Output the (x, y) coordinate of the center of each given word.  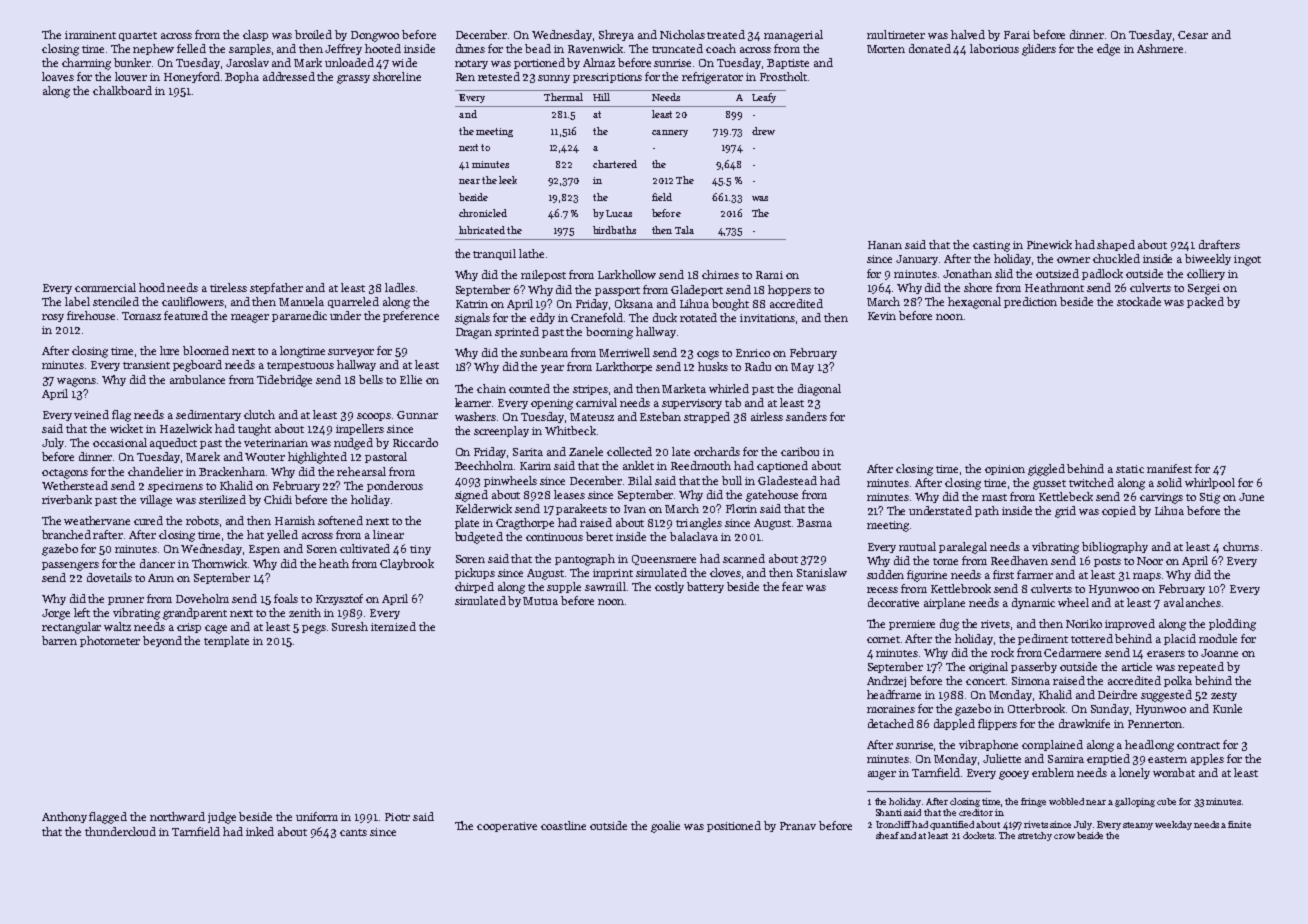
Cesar (1193, 35)
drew (763, 131)
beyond (162, 641)
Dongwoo (375, 36)
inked (260, 831)
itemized (393, 626)
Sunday (1110, 709)
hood (152, 287)
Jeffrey (343, 49)
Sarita (528, 452)
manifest (1169, 468)
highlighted (317, 458)
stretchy (1035, 836)
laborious (994, 48)
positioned (734, 826)
